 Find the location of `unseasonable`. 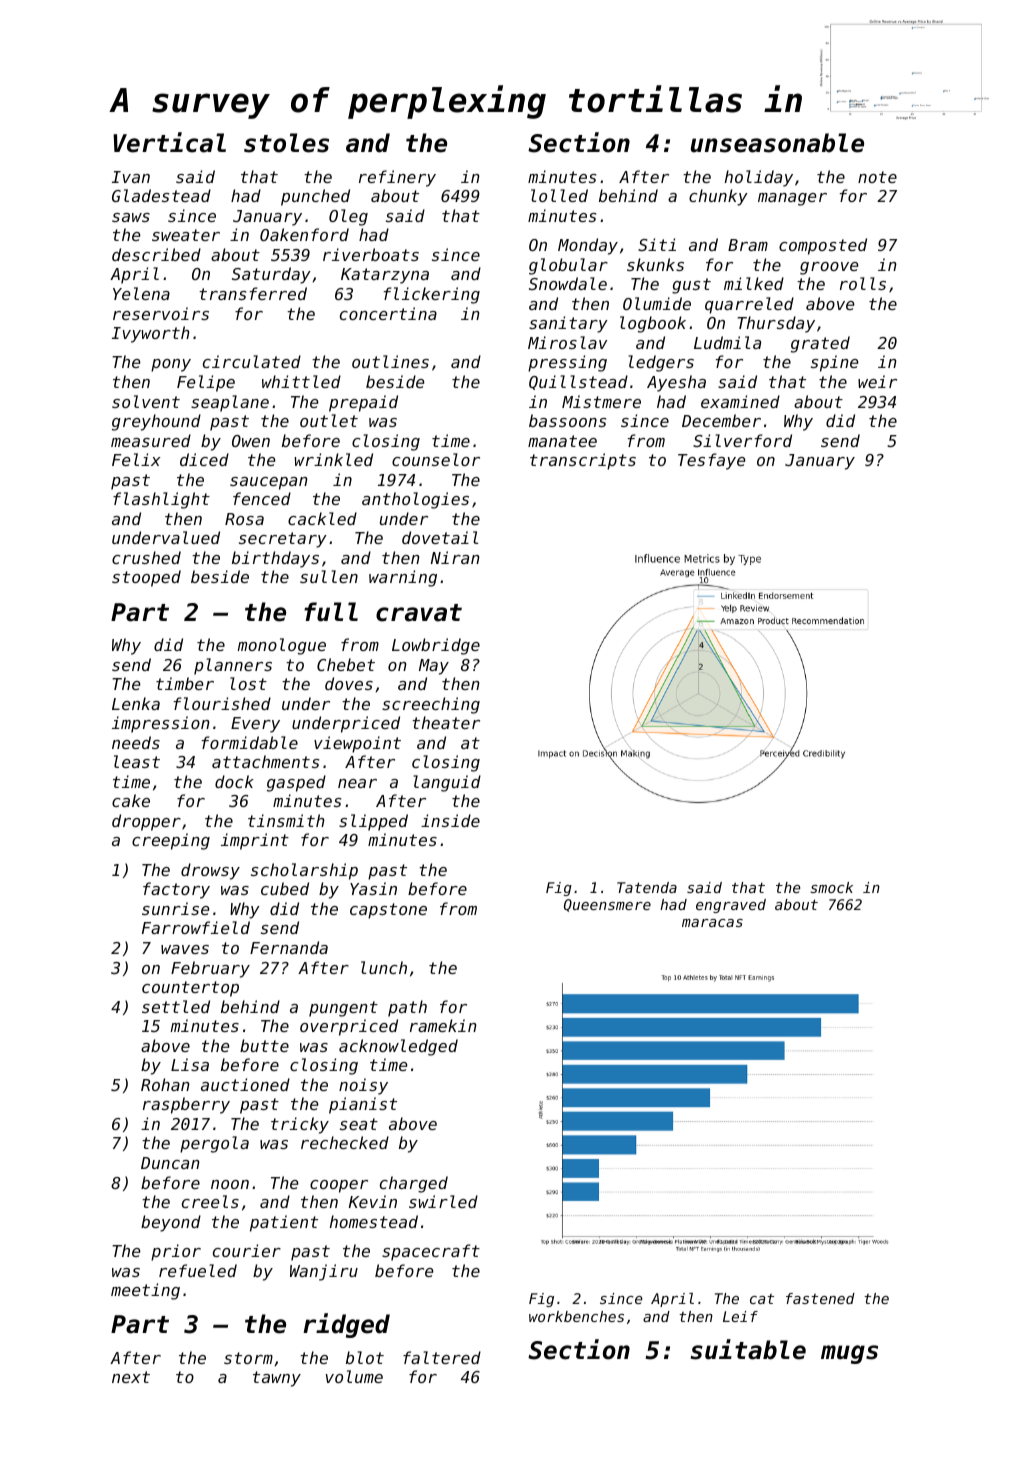

unseasonable is located at coordinates (777, 143).
